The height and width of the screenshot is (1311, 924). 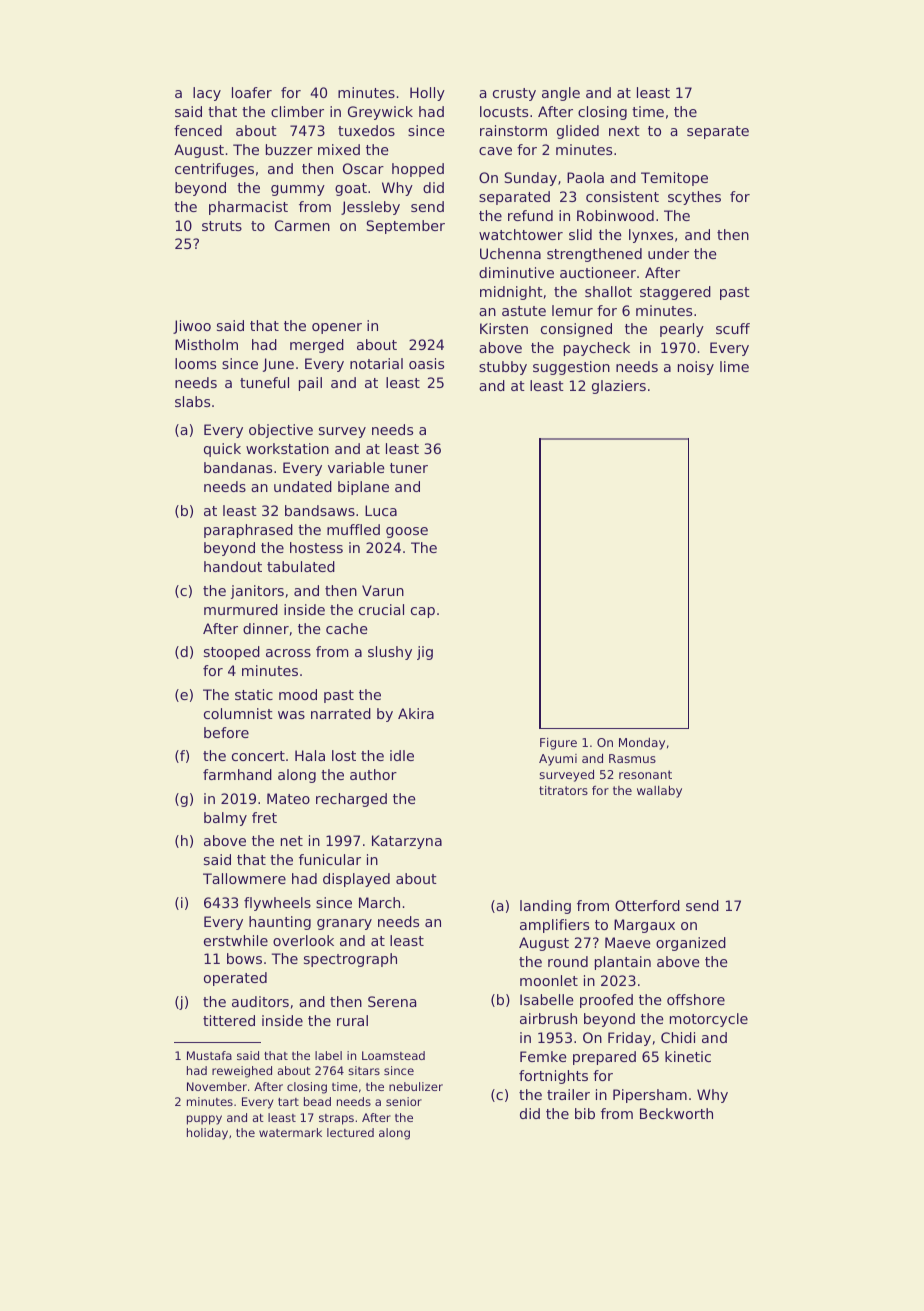 I want to click on tuner, so click(x=409, y=468).
